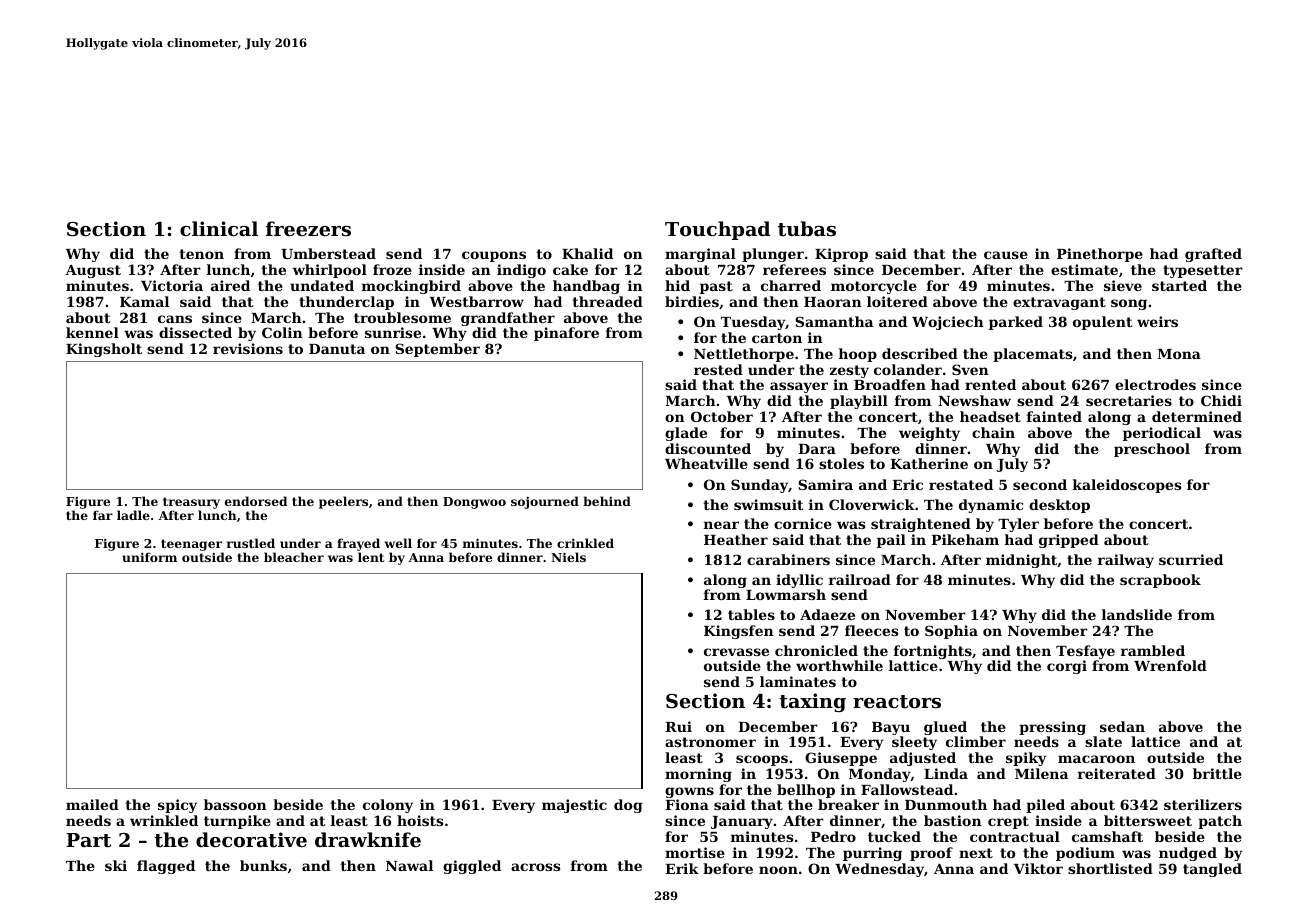 The image size is (1308, 924). What do you see at coordinates (1220, 822) in the image?
I see `patch` at bounding box center [1220, 822].
